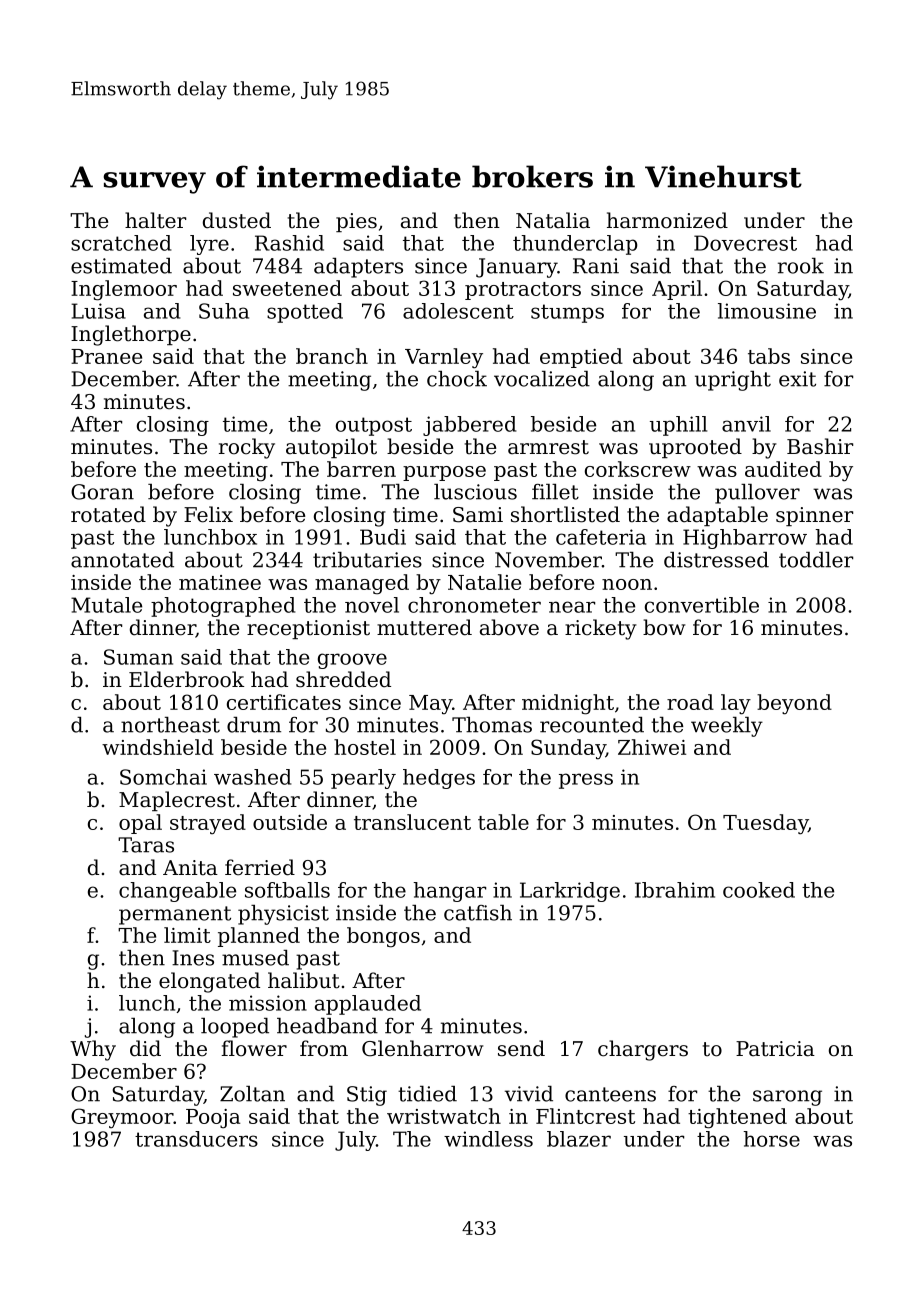 This screenshot has height=1311, width=924. What do you see at coordinates (430, 705) in the screenshot?
I see `May` at bounding box center [430, 705].
